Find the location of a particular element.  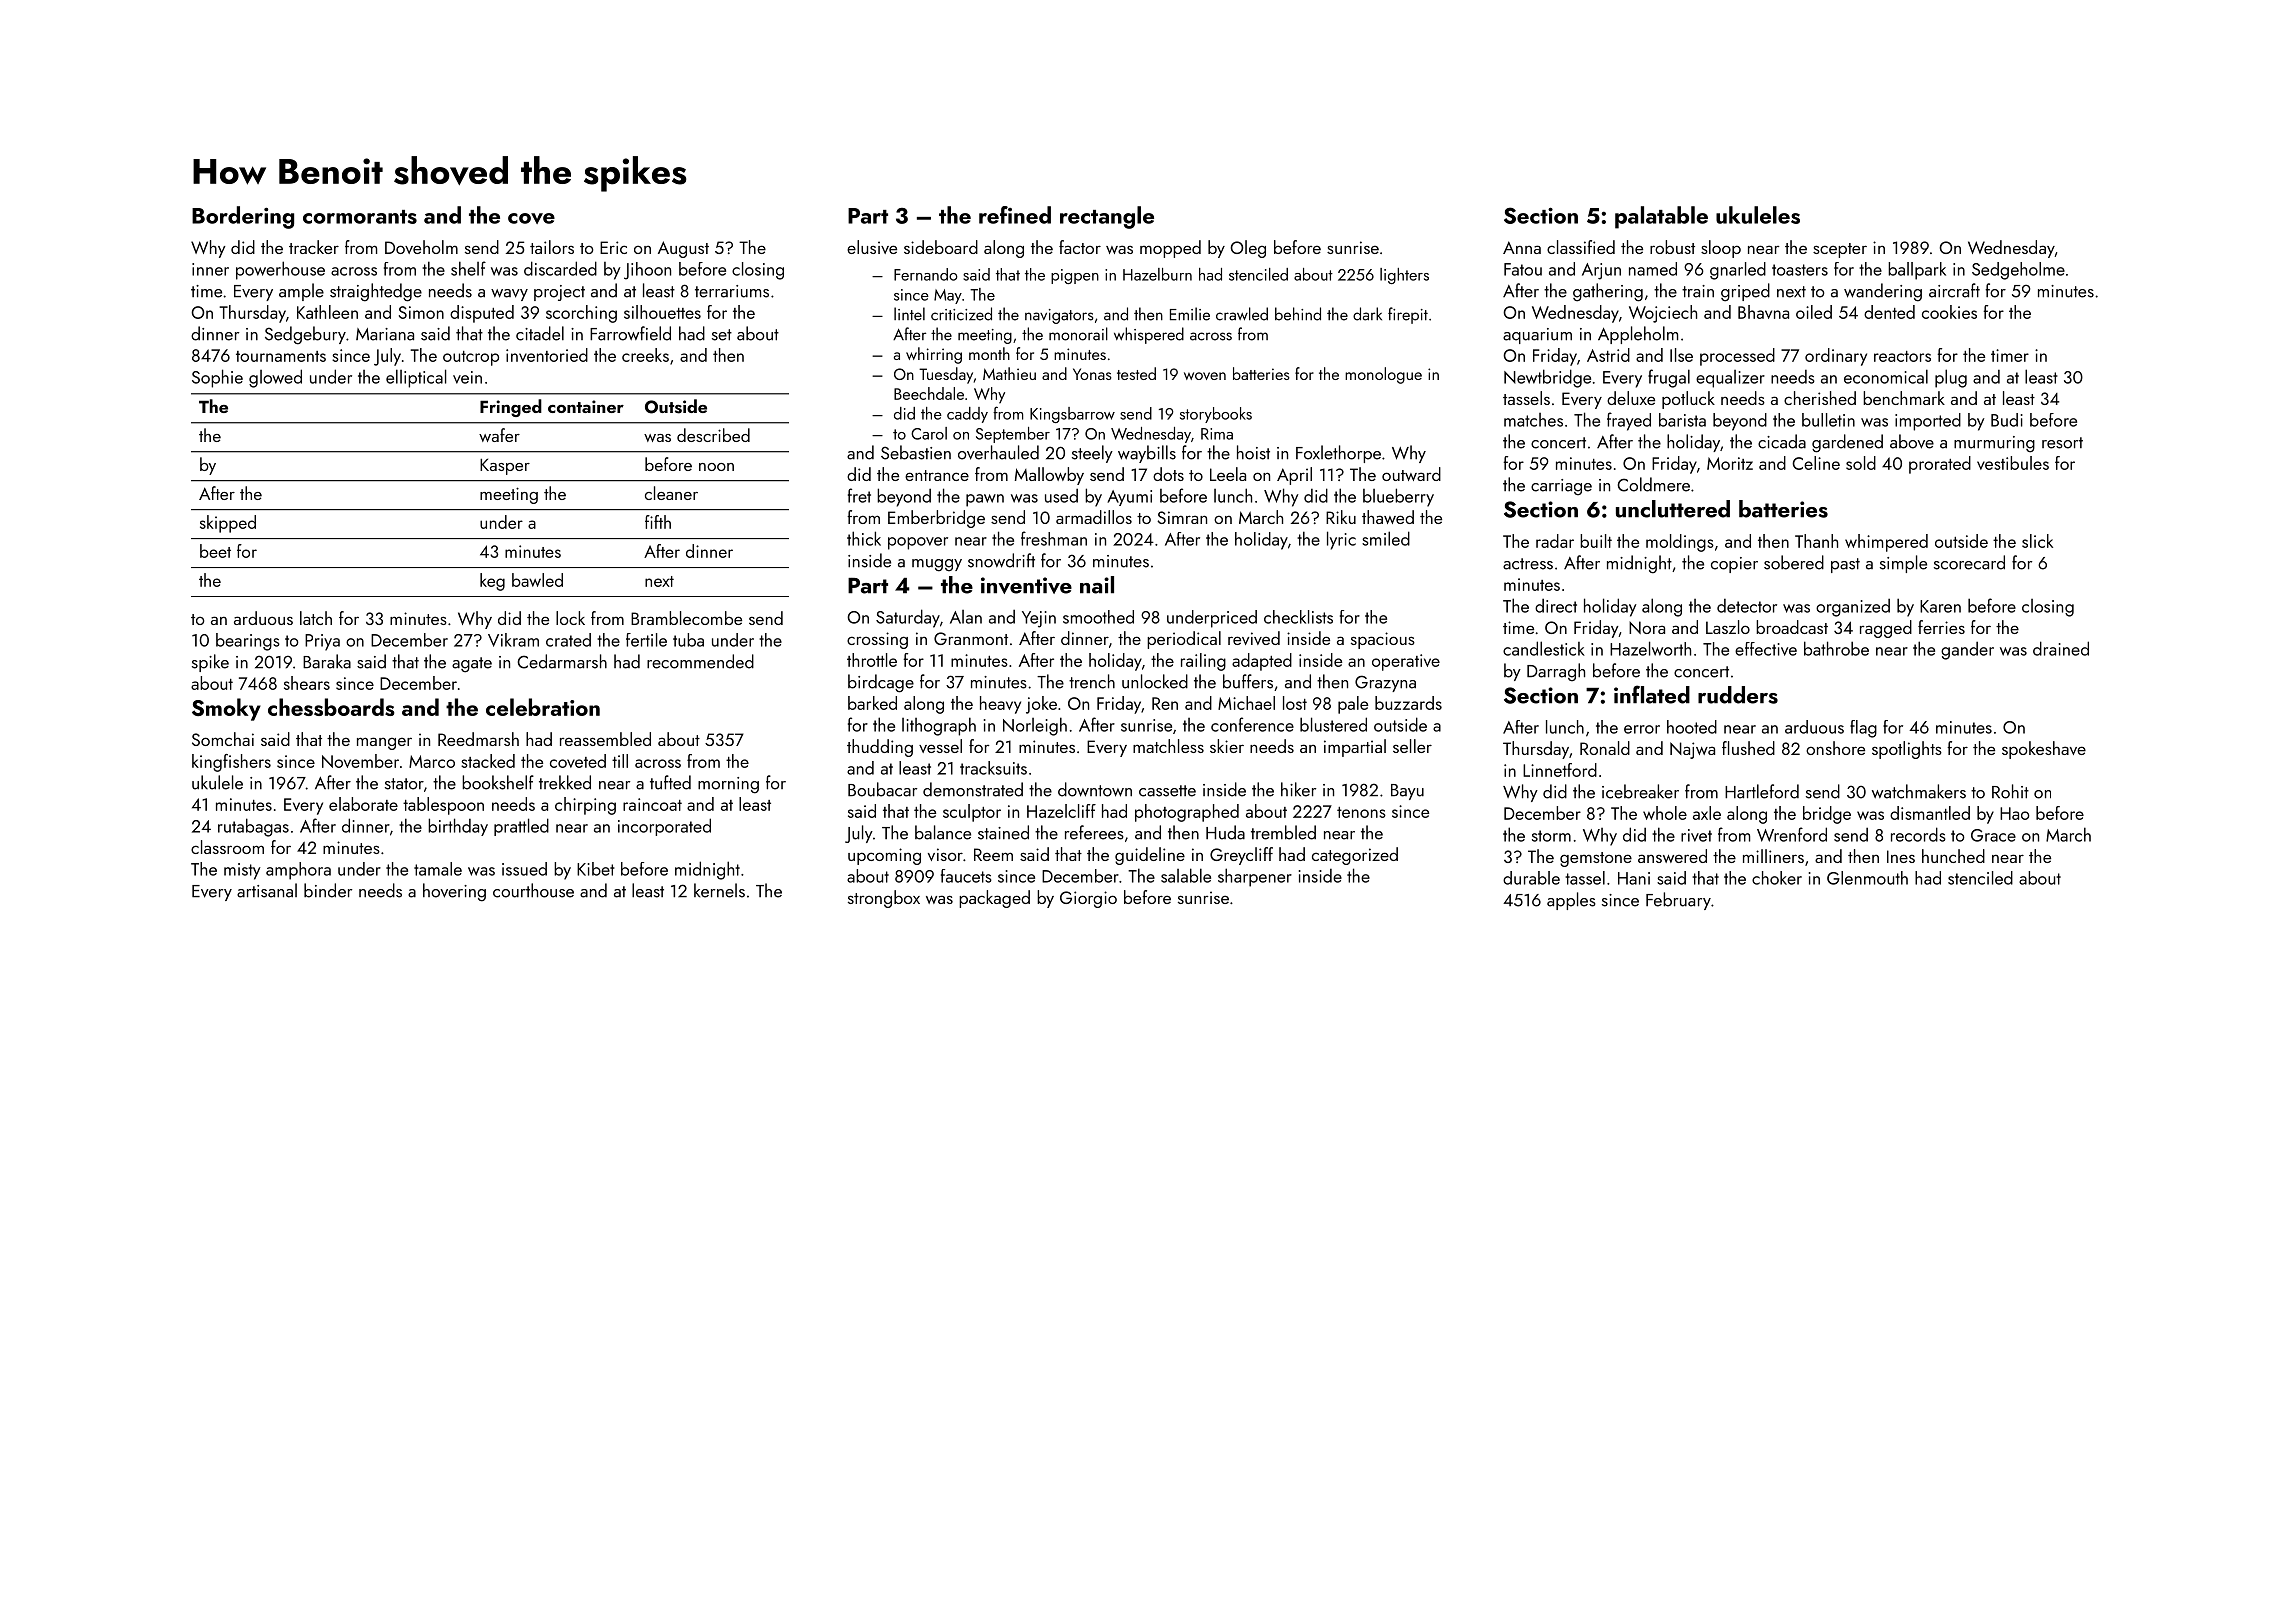

Oleg is located at coordinates (1248, 249).
